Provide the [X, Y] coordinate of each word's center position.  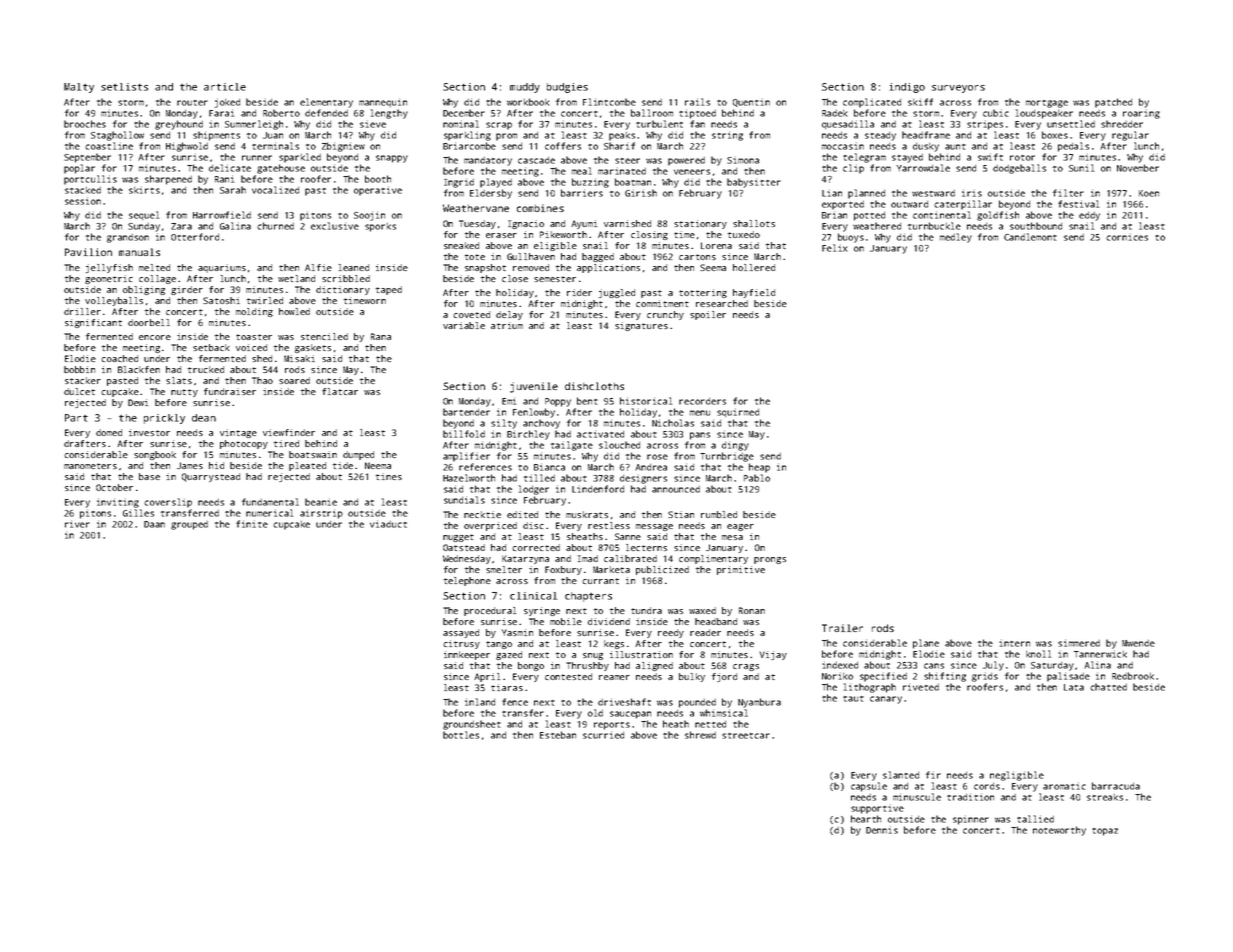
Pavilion [88, 252]
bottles [461, 735]
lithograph [870, 688]
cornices [1127, 237]
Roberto [281, 113]
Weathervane [476, 208]
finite [252, 524]
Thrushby [587, 666]
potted [869, 216]
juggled [617, 293]
